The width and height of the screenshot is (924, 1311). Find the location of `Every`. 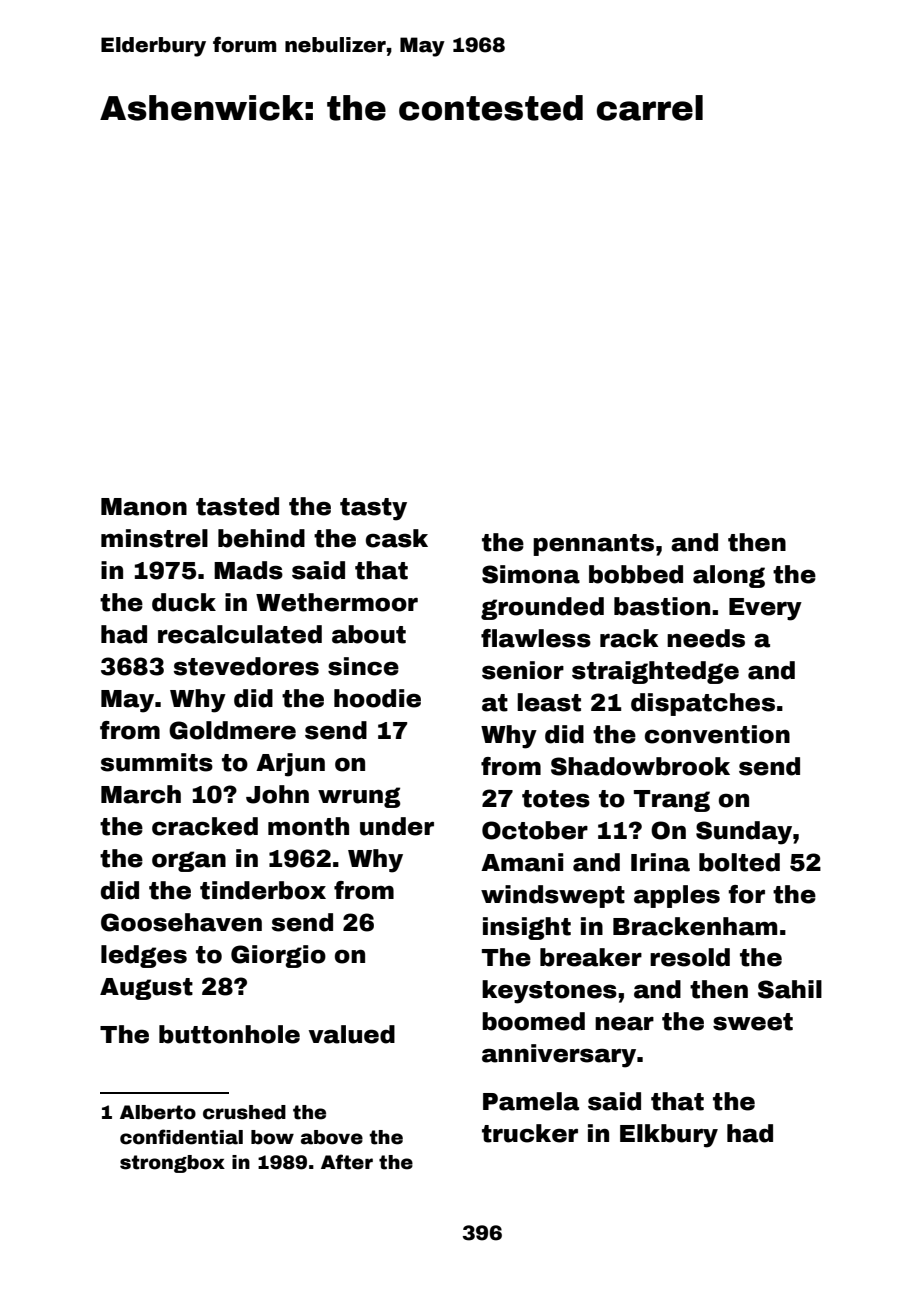

Every is located at coordinates (765, 609).
